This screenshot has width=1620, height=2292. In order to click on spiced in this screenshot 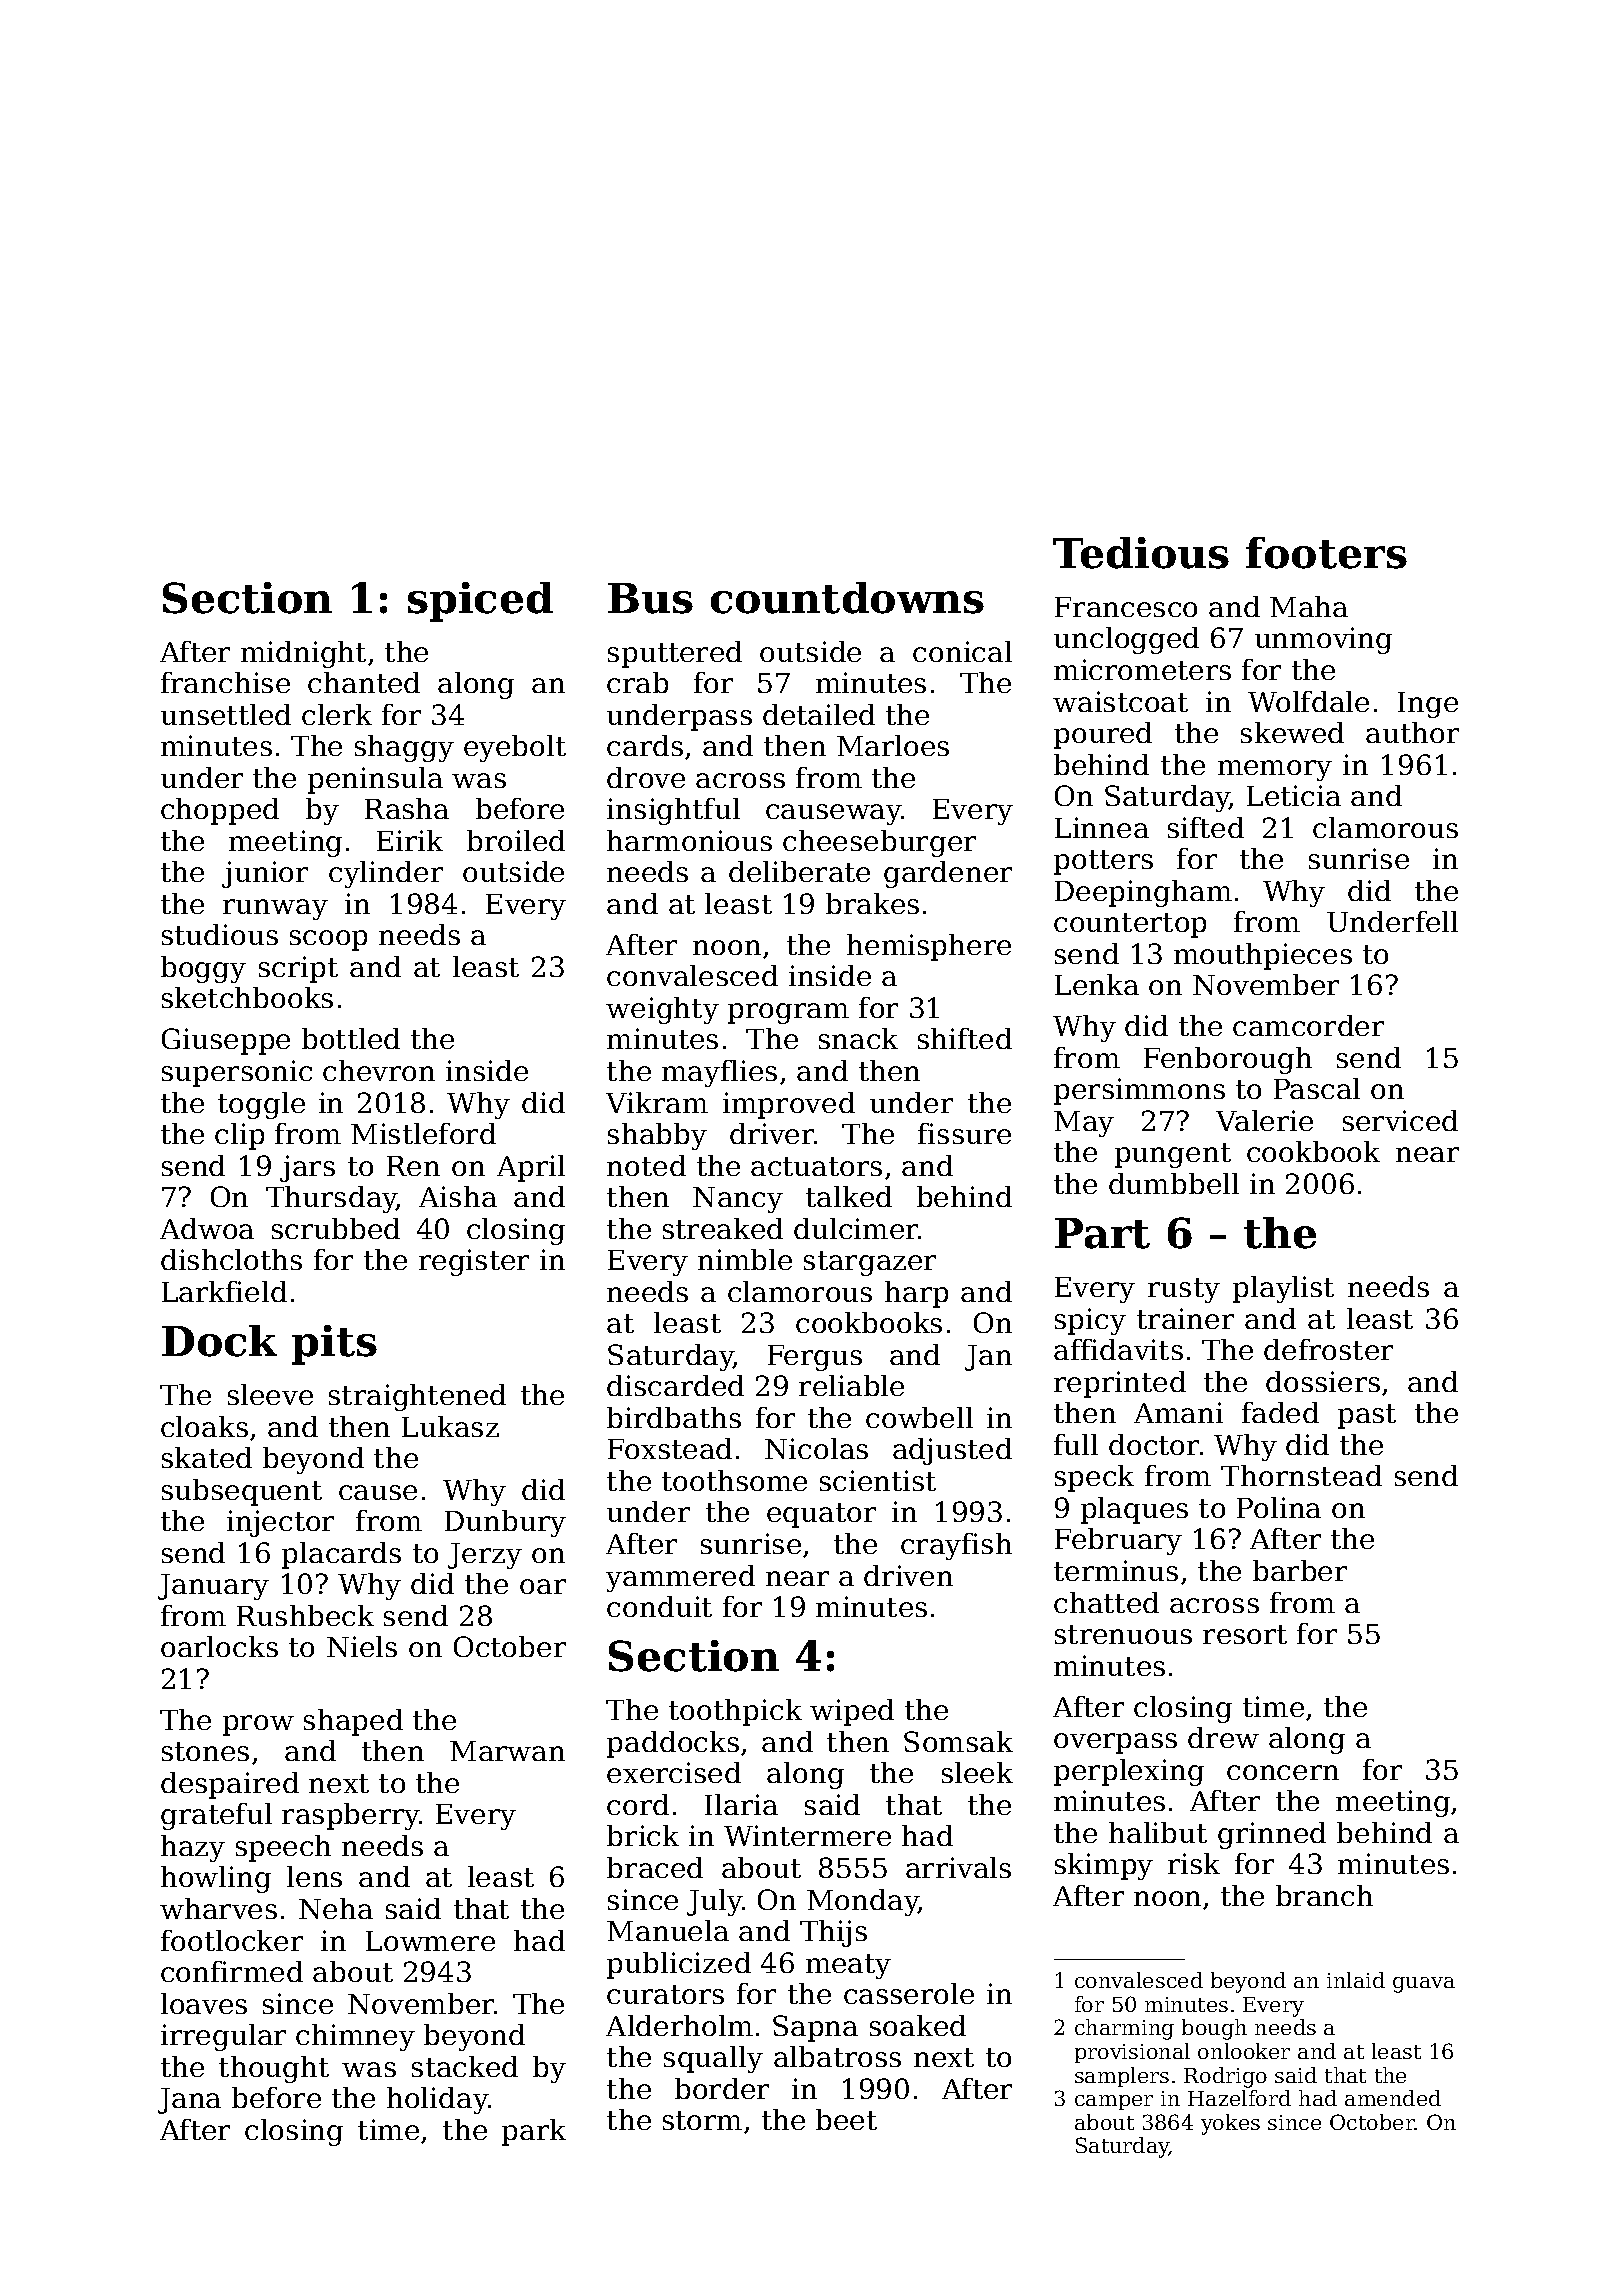, I will do `click(480, 602)`.
